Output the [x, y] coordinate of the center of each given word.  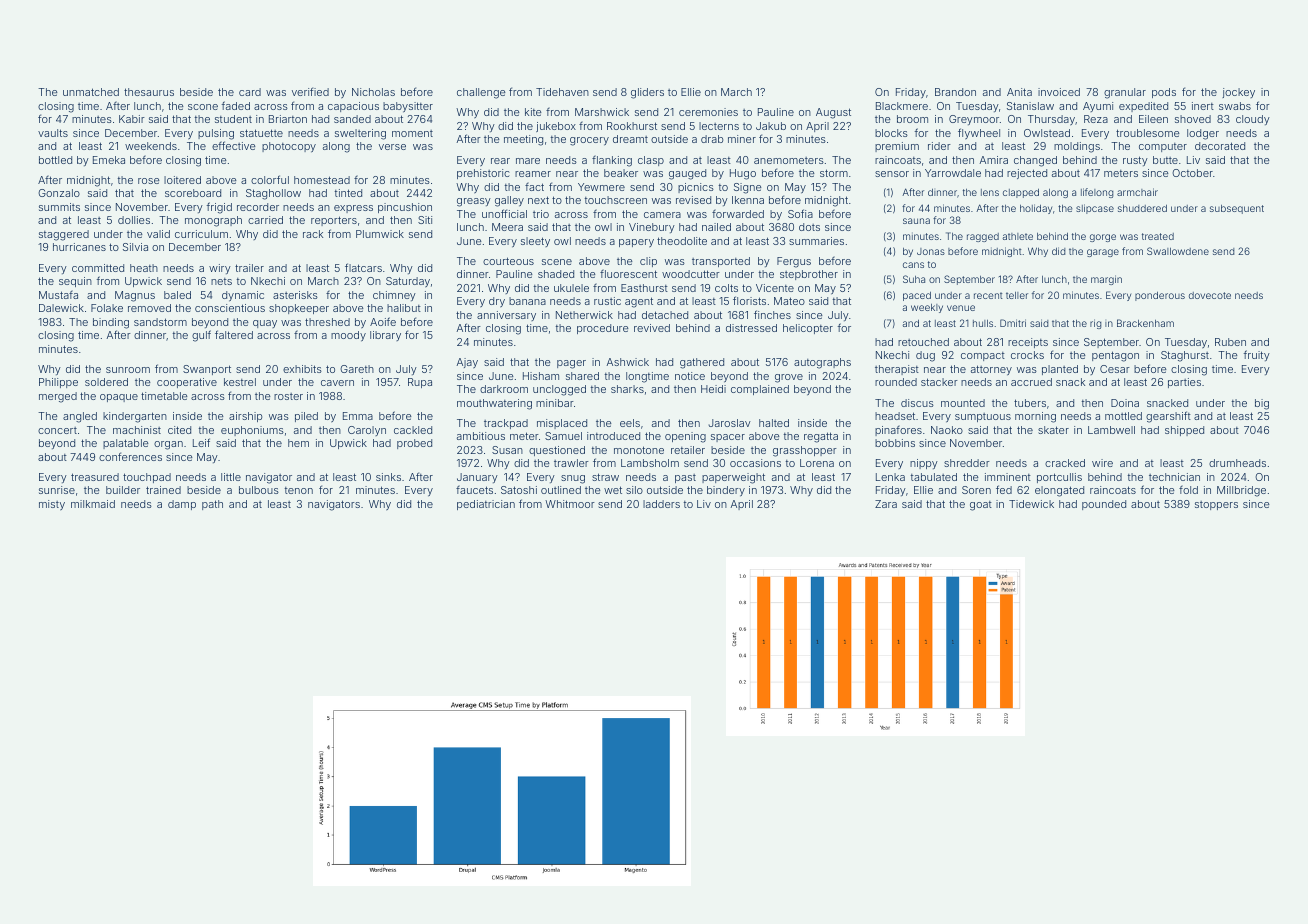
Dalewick [61, 308]
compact [983, 356]
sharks [627, 389]
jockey [1238, 93]
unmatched [91, 92]
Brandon [955, 92]
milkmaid [93, 504]
